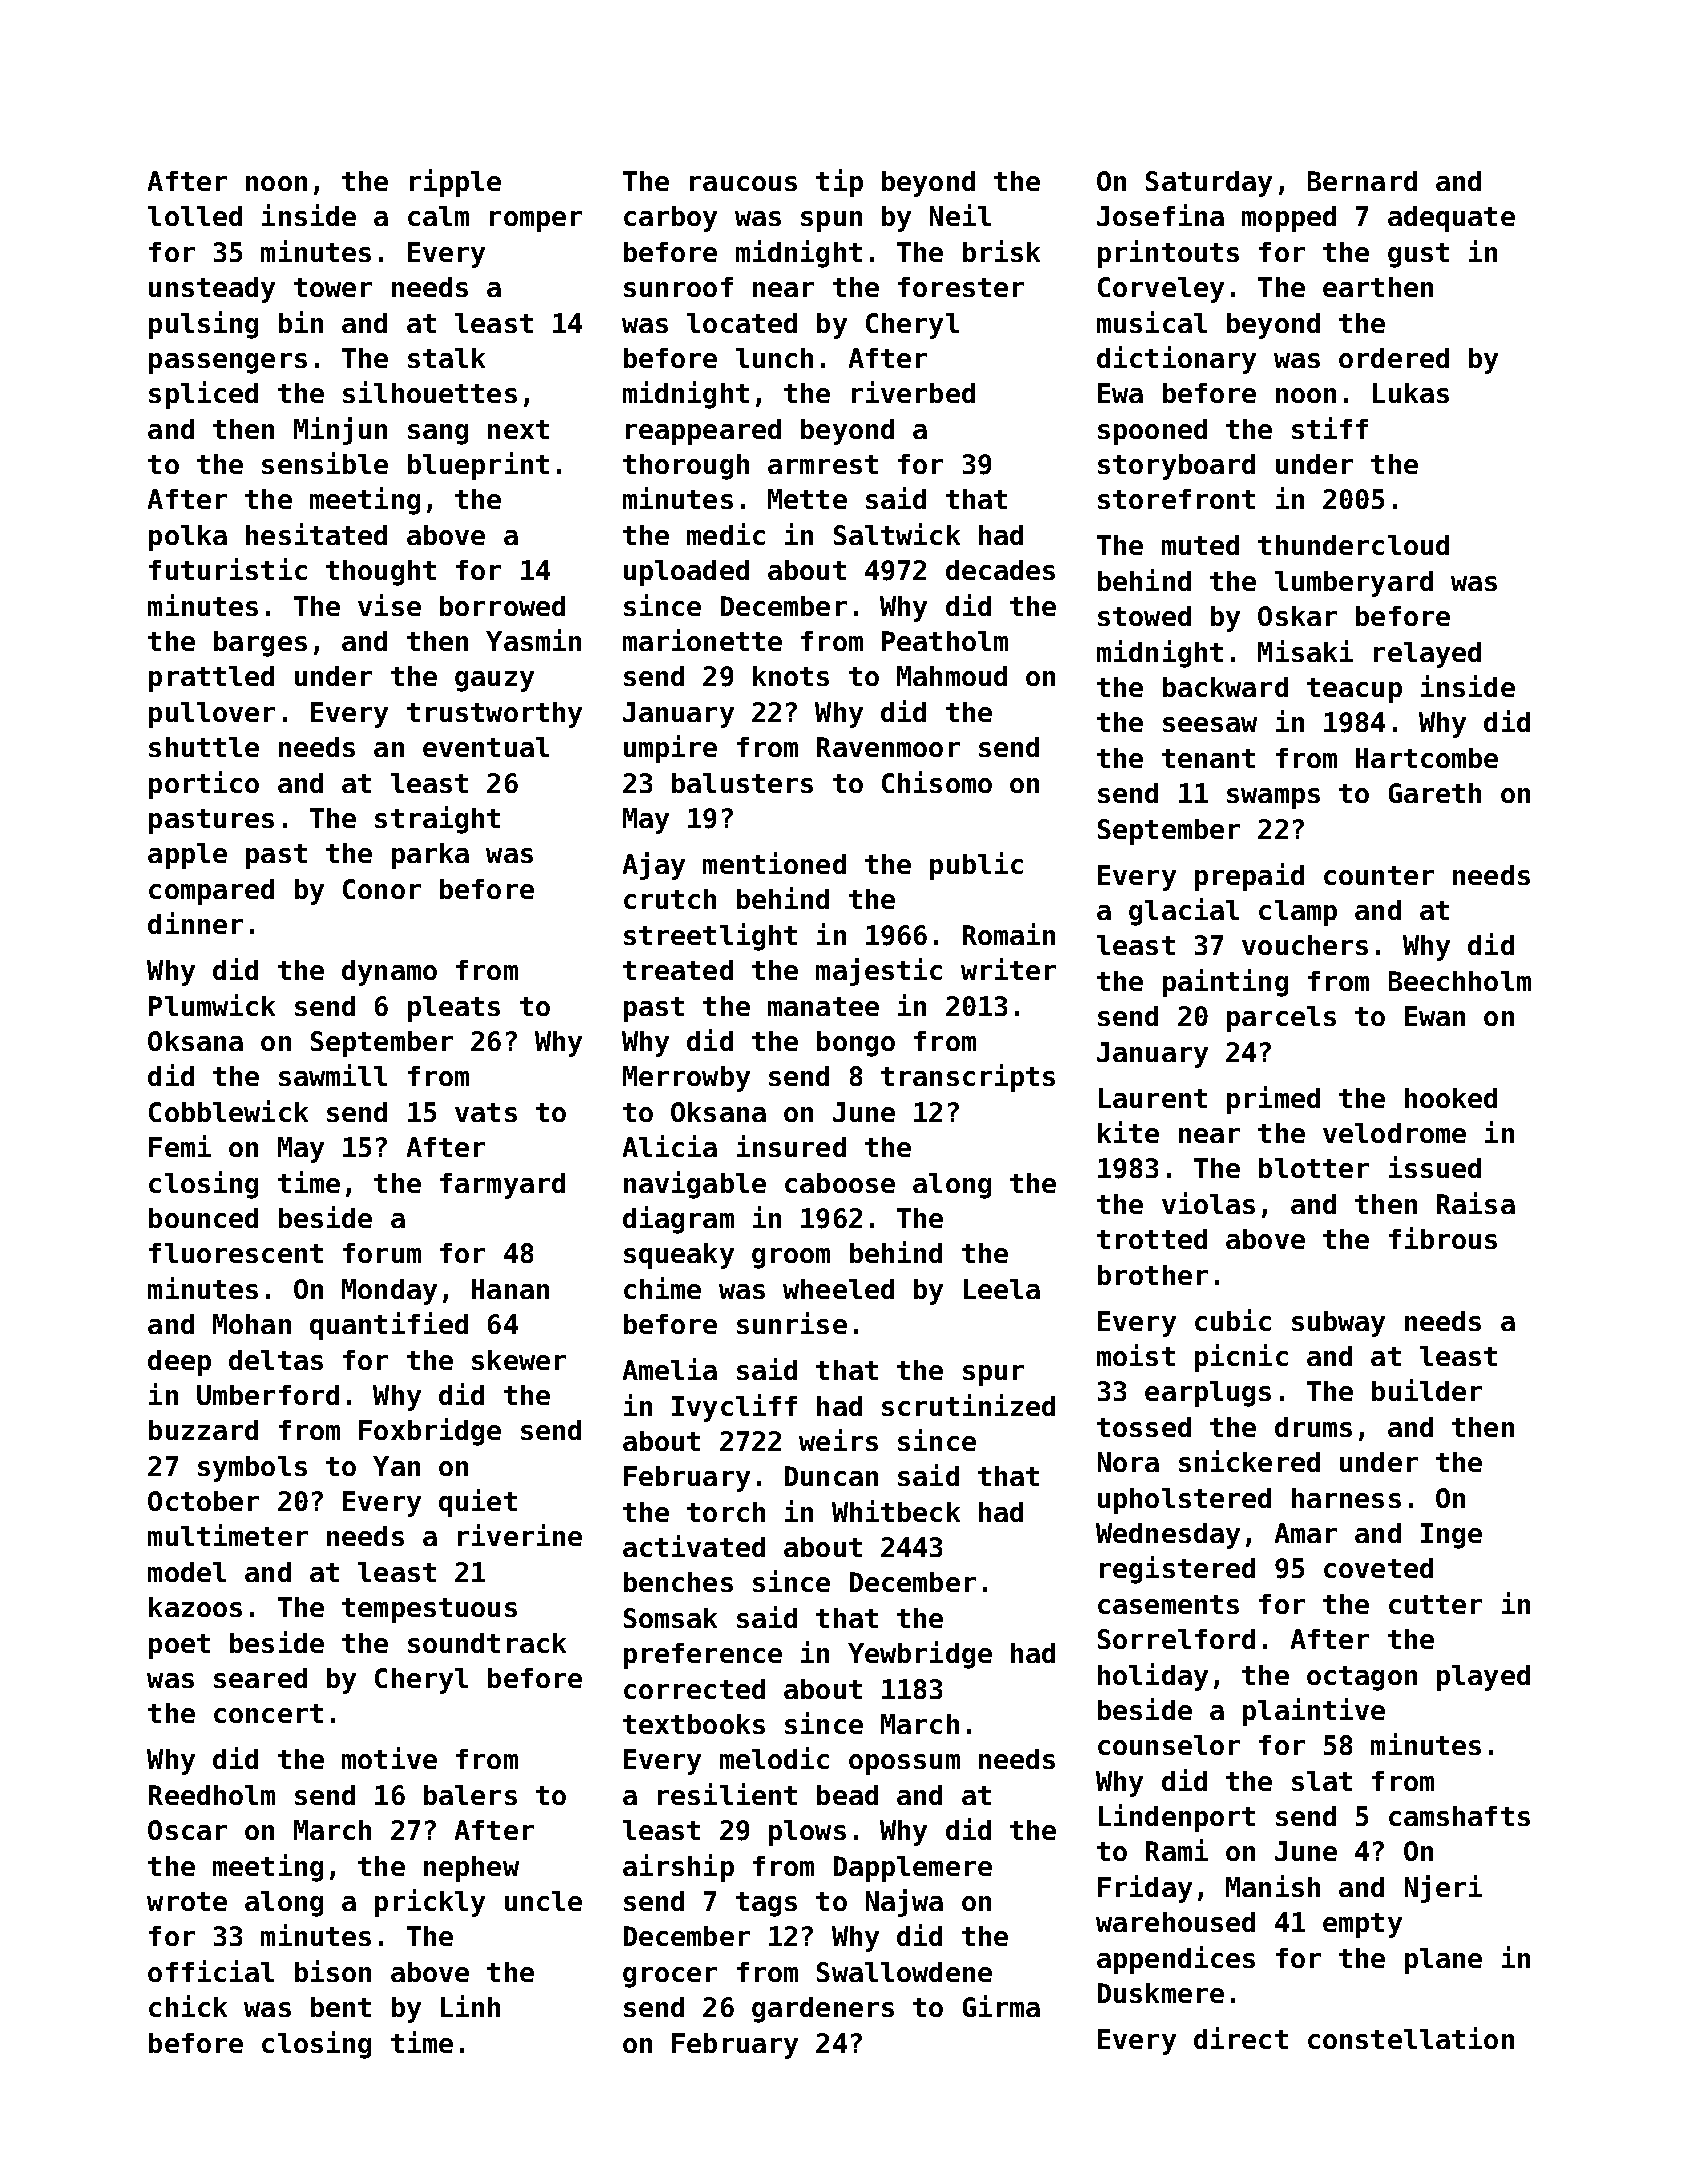 This screenshot has width=1683, height=2178. What do you see at coordinates (791, 676) in the screenshot?
I see `knots` at bounding box center [791, 676].
